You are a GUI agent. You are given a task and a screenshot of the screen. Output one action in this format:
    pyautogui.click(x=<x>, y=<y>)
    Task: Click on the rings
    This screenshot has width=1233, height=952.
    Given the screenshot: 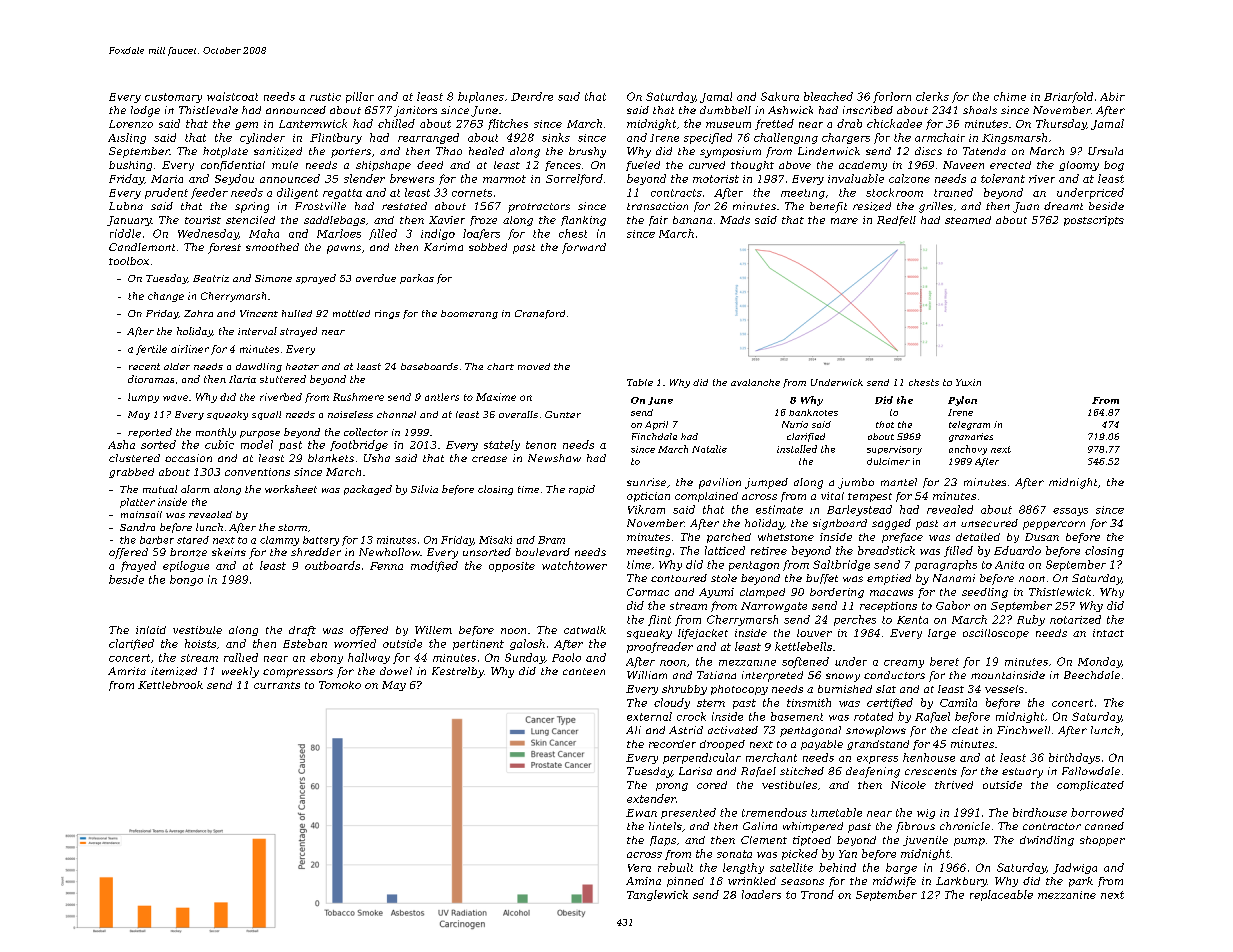 What is the action you would take?
    pyautogui.click(x=387, y=314)
